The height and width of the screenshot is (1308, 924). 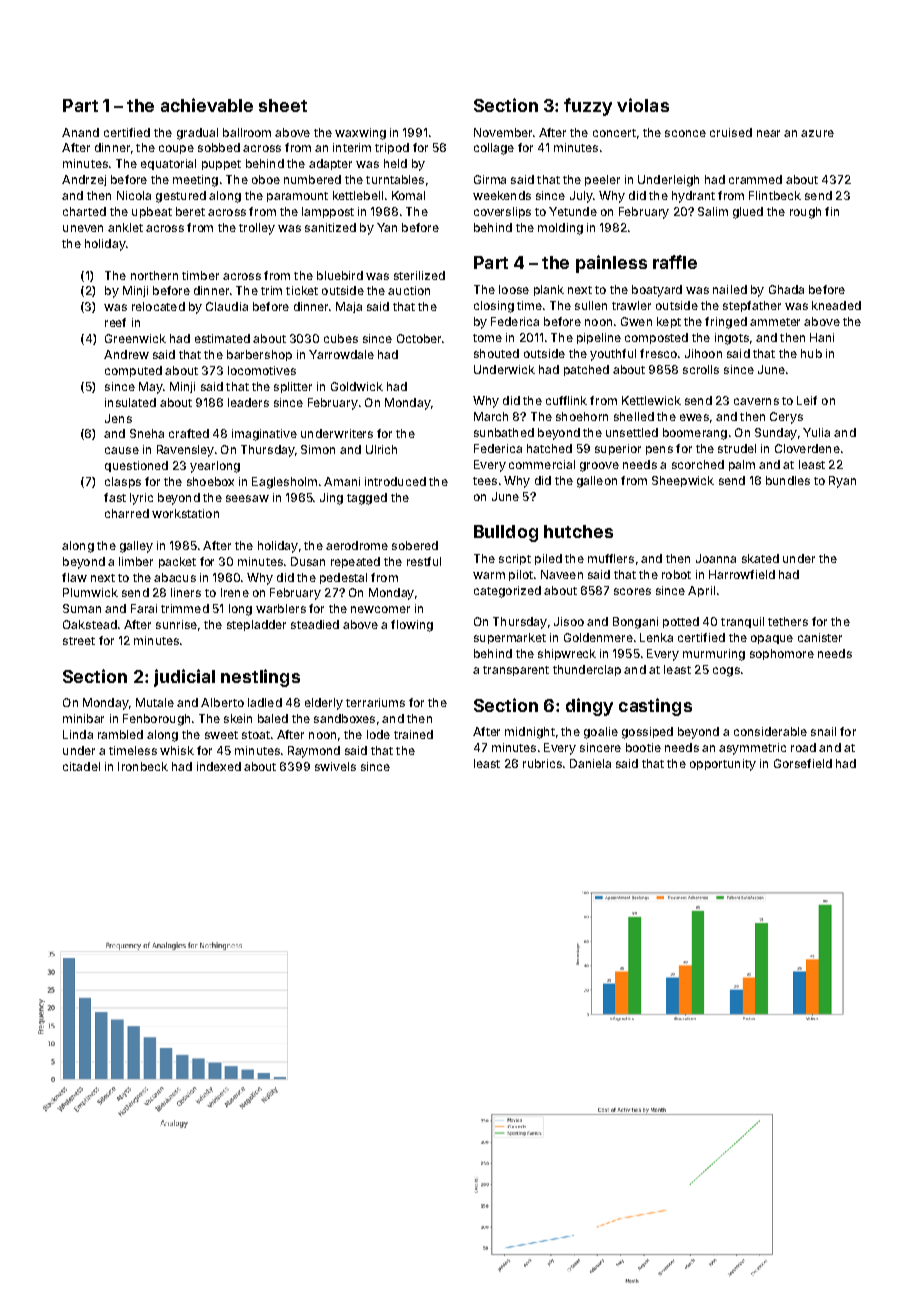 What do you see at coordinates (260, 678) in the screenshot?
I see `nestlings` at bounding box center [260, 678].
